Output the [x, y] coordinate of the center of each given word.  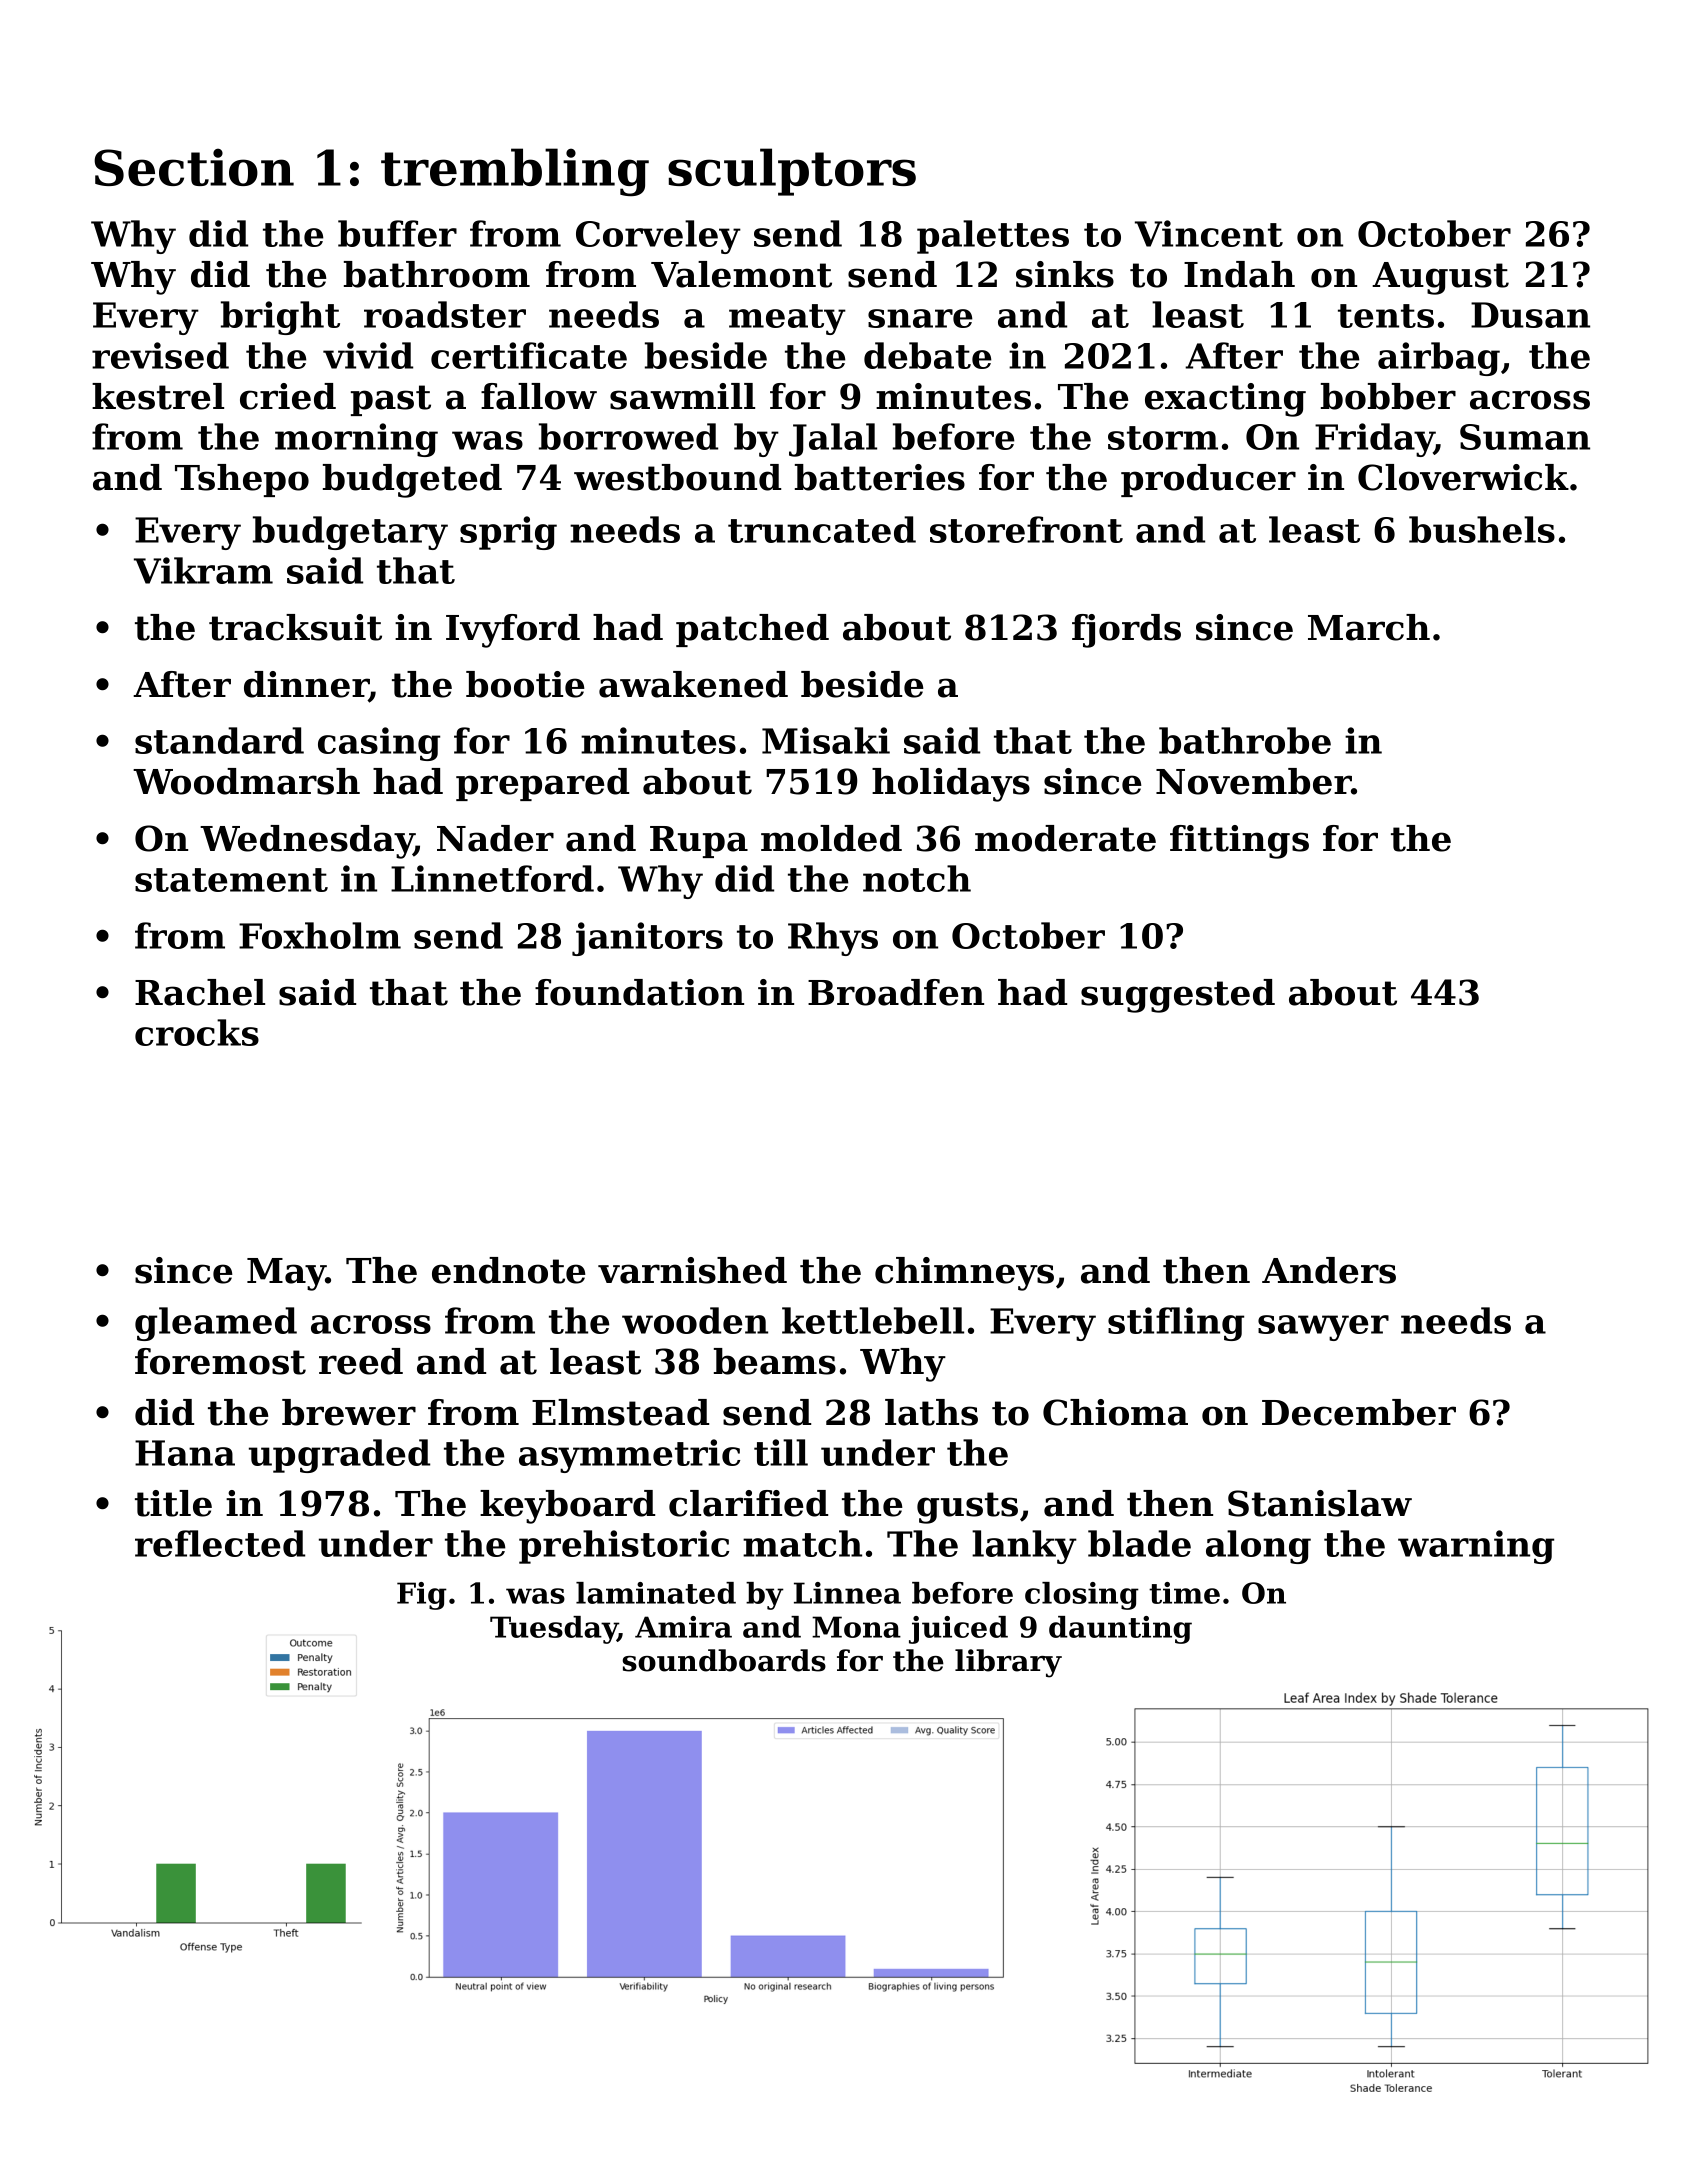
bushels [1482, 529]
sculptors [792, 172]
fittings [1239, 842]
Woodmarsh [246, 781]
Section [194, 167]
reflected [220, 1543]
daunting [1120, 1630]
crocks [197, 1032]
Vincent [1209, 233]
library [1008, 1663]
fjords [1126, 631]
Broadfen [896, 992]
